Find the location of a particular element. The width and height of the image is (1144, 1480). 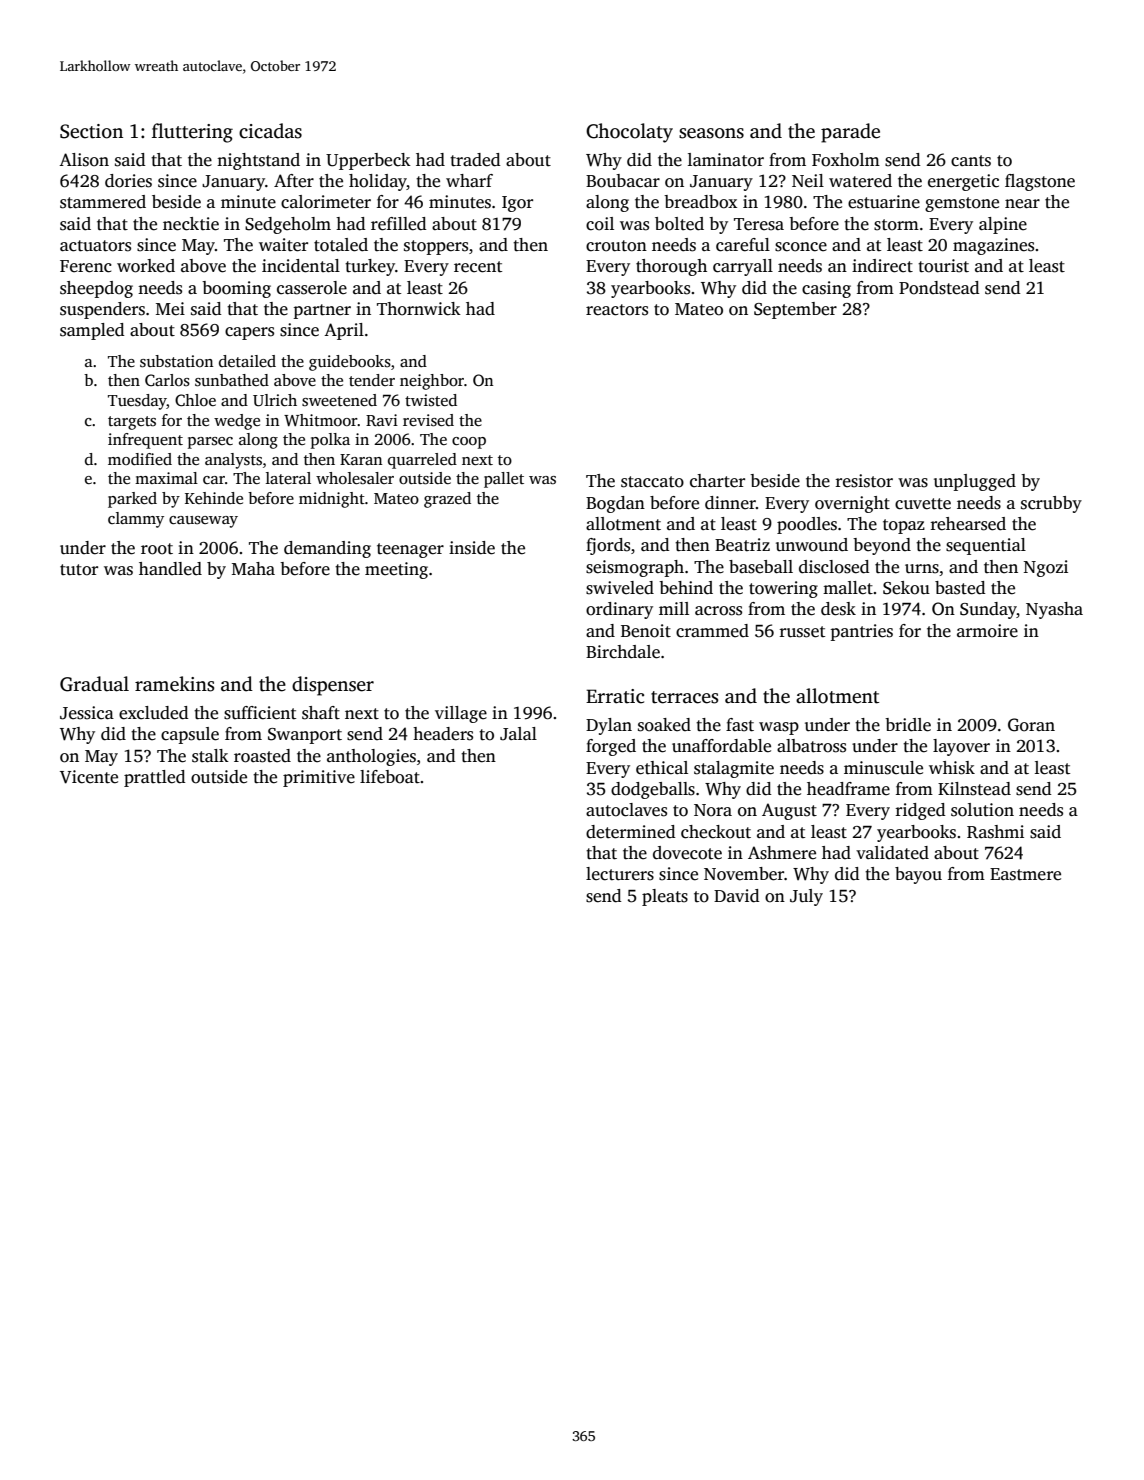

Benoit is located at coordinates (646, 631).
